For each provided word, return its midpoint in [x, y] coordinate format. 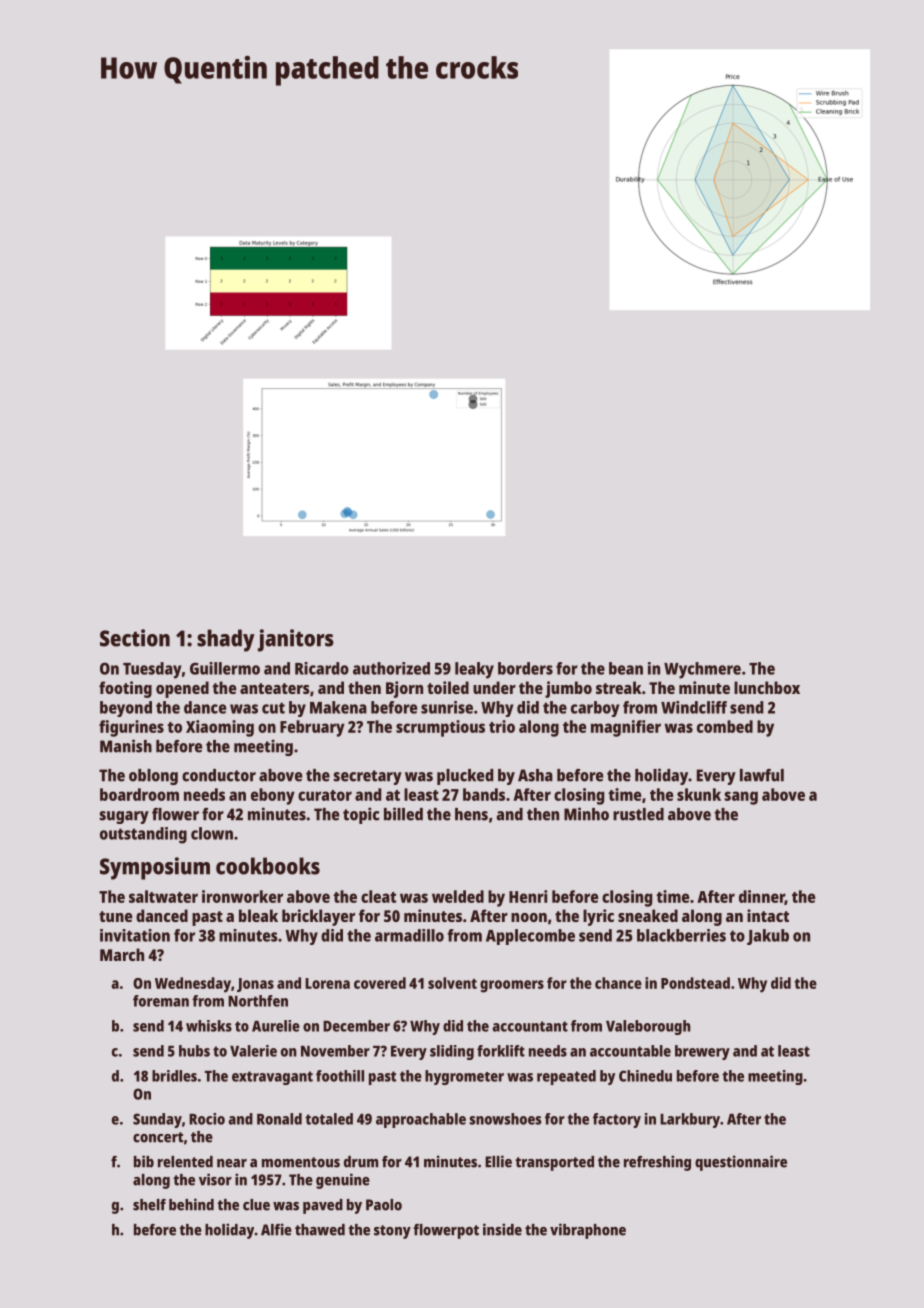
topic [361, 815]
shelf [149, 1205]
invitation [135, 935]
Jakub [768, 937]
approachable [421, 1120]
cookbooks [268, 866]
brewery [702, 1052]
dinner [762, 897]
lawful [762, 775]
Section [135, 638]
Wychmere [702, 670]
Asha [535, 775]
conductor [219, 775]
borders [525, 668]
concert [158, 1137]
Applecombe [530, 937]
